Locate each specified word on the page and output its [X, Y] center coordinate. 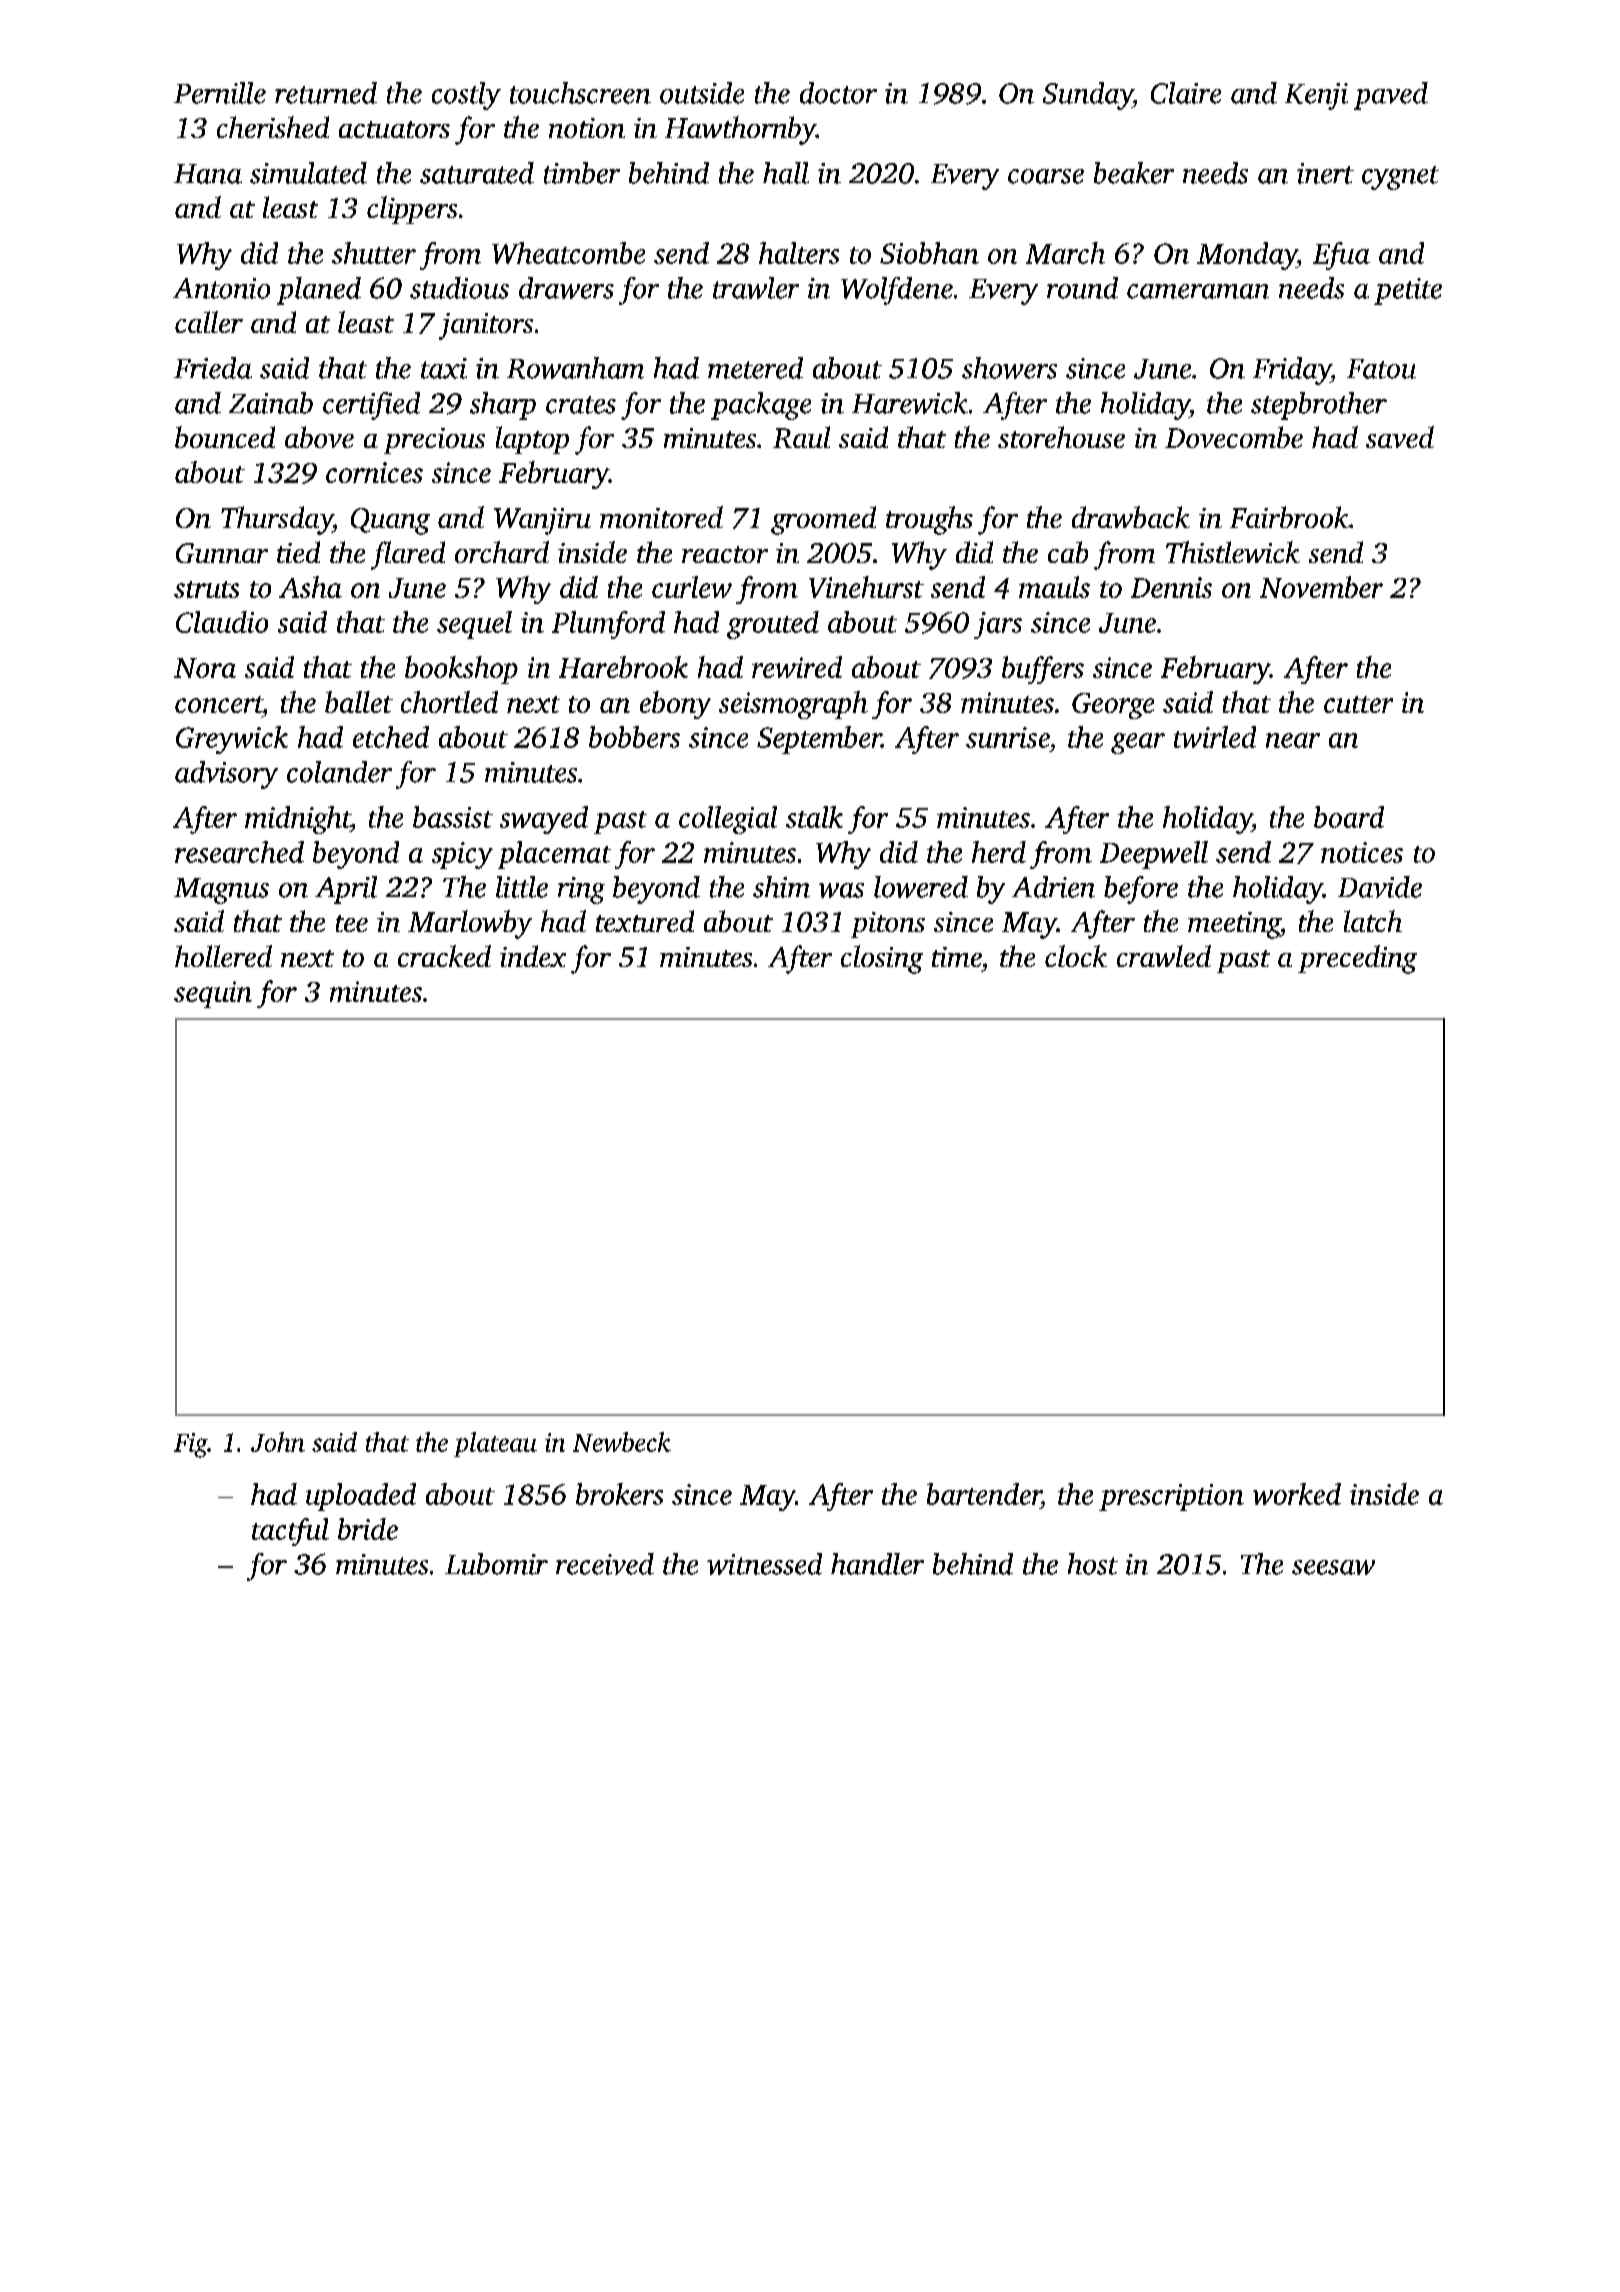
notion [587, 128]
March [1065, 253]
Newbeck [622, 1442]
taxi [444, 368]
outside [702, 93]
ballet [359, 702]
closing [882, 959]
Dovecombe [1234, 437]
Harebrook [623, 667]
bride [368, 1529]
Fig [191, 1445]
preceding [1357, 959]
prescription [1171, 1497]
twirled [1215, 737]
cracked [444, 956]
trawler [756, 288]
